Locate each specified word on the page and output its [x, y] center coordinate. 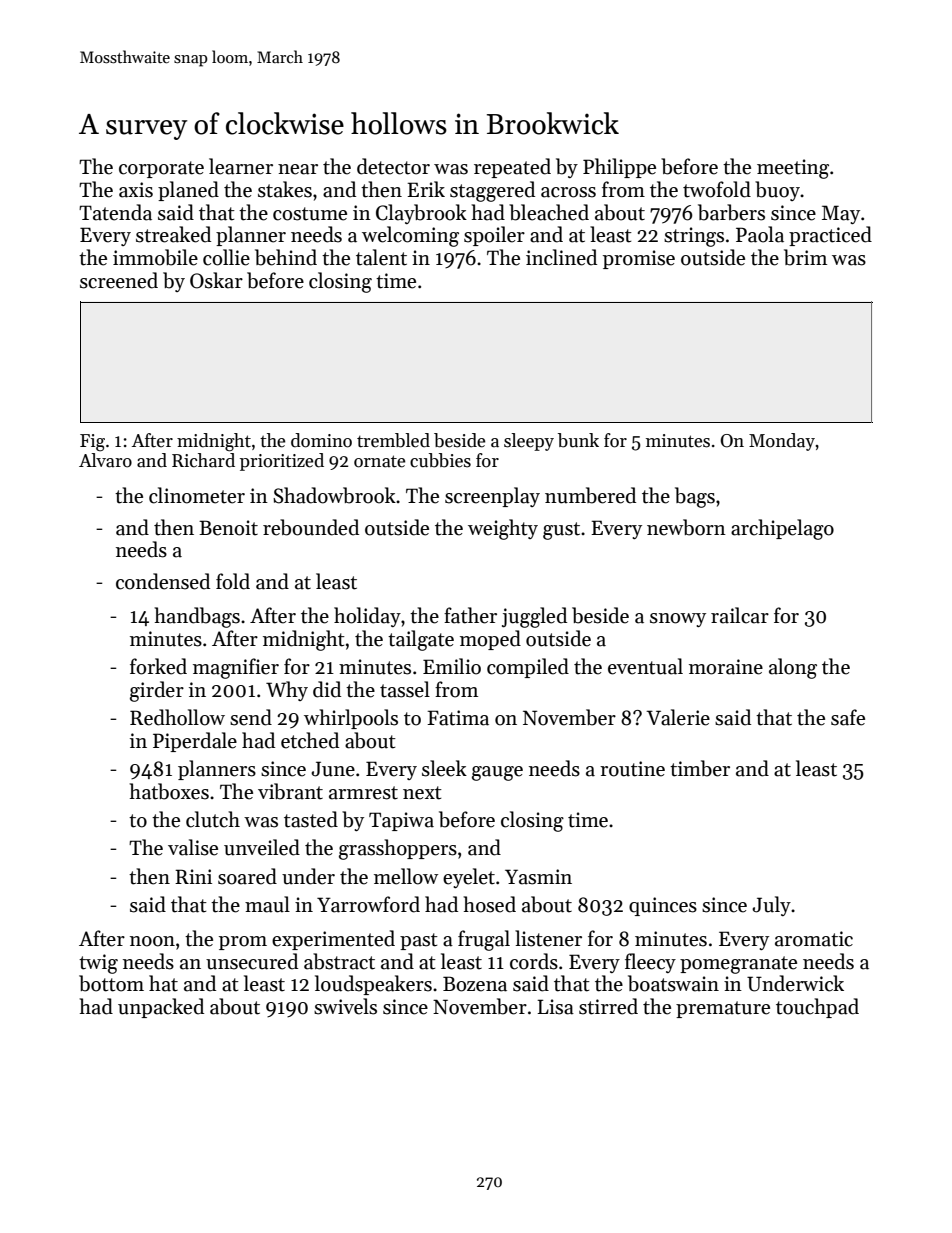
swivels [345, 1006]
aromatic [814, 939]
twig [98, 964]
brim [805, 257]
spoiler [494, 236]
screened [119, 280]
